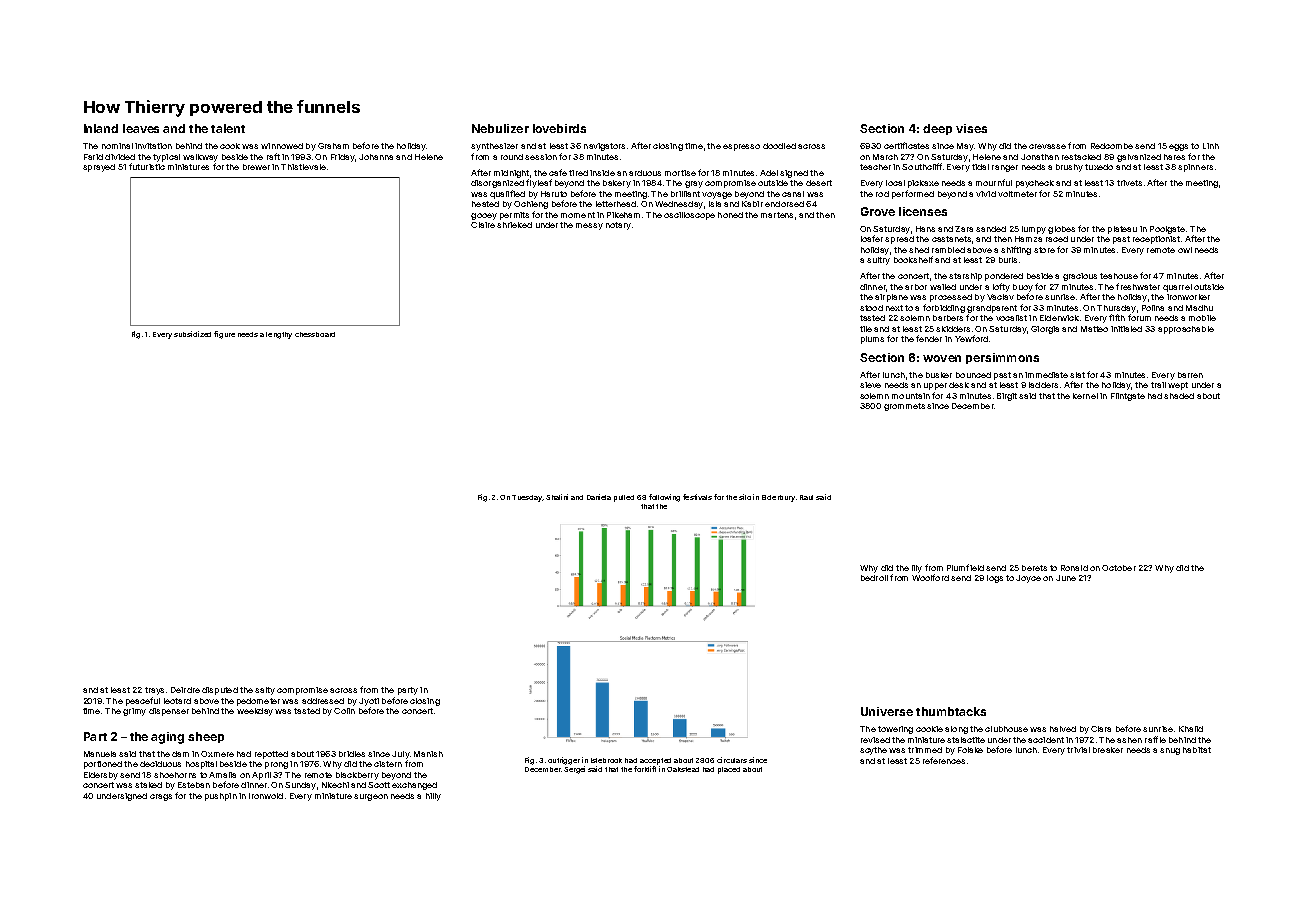 This screenshot has width=1308, height=924. I want to click on talent, so click(228, 128).
